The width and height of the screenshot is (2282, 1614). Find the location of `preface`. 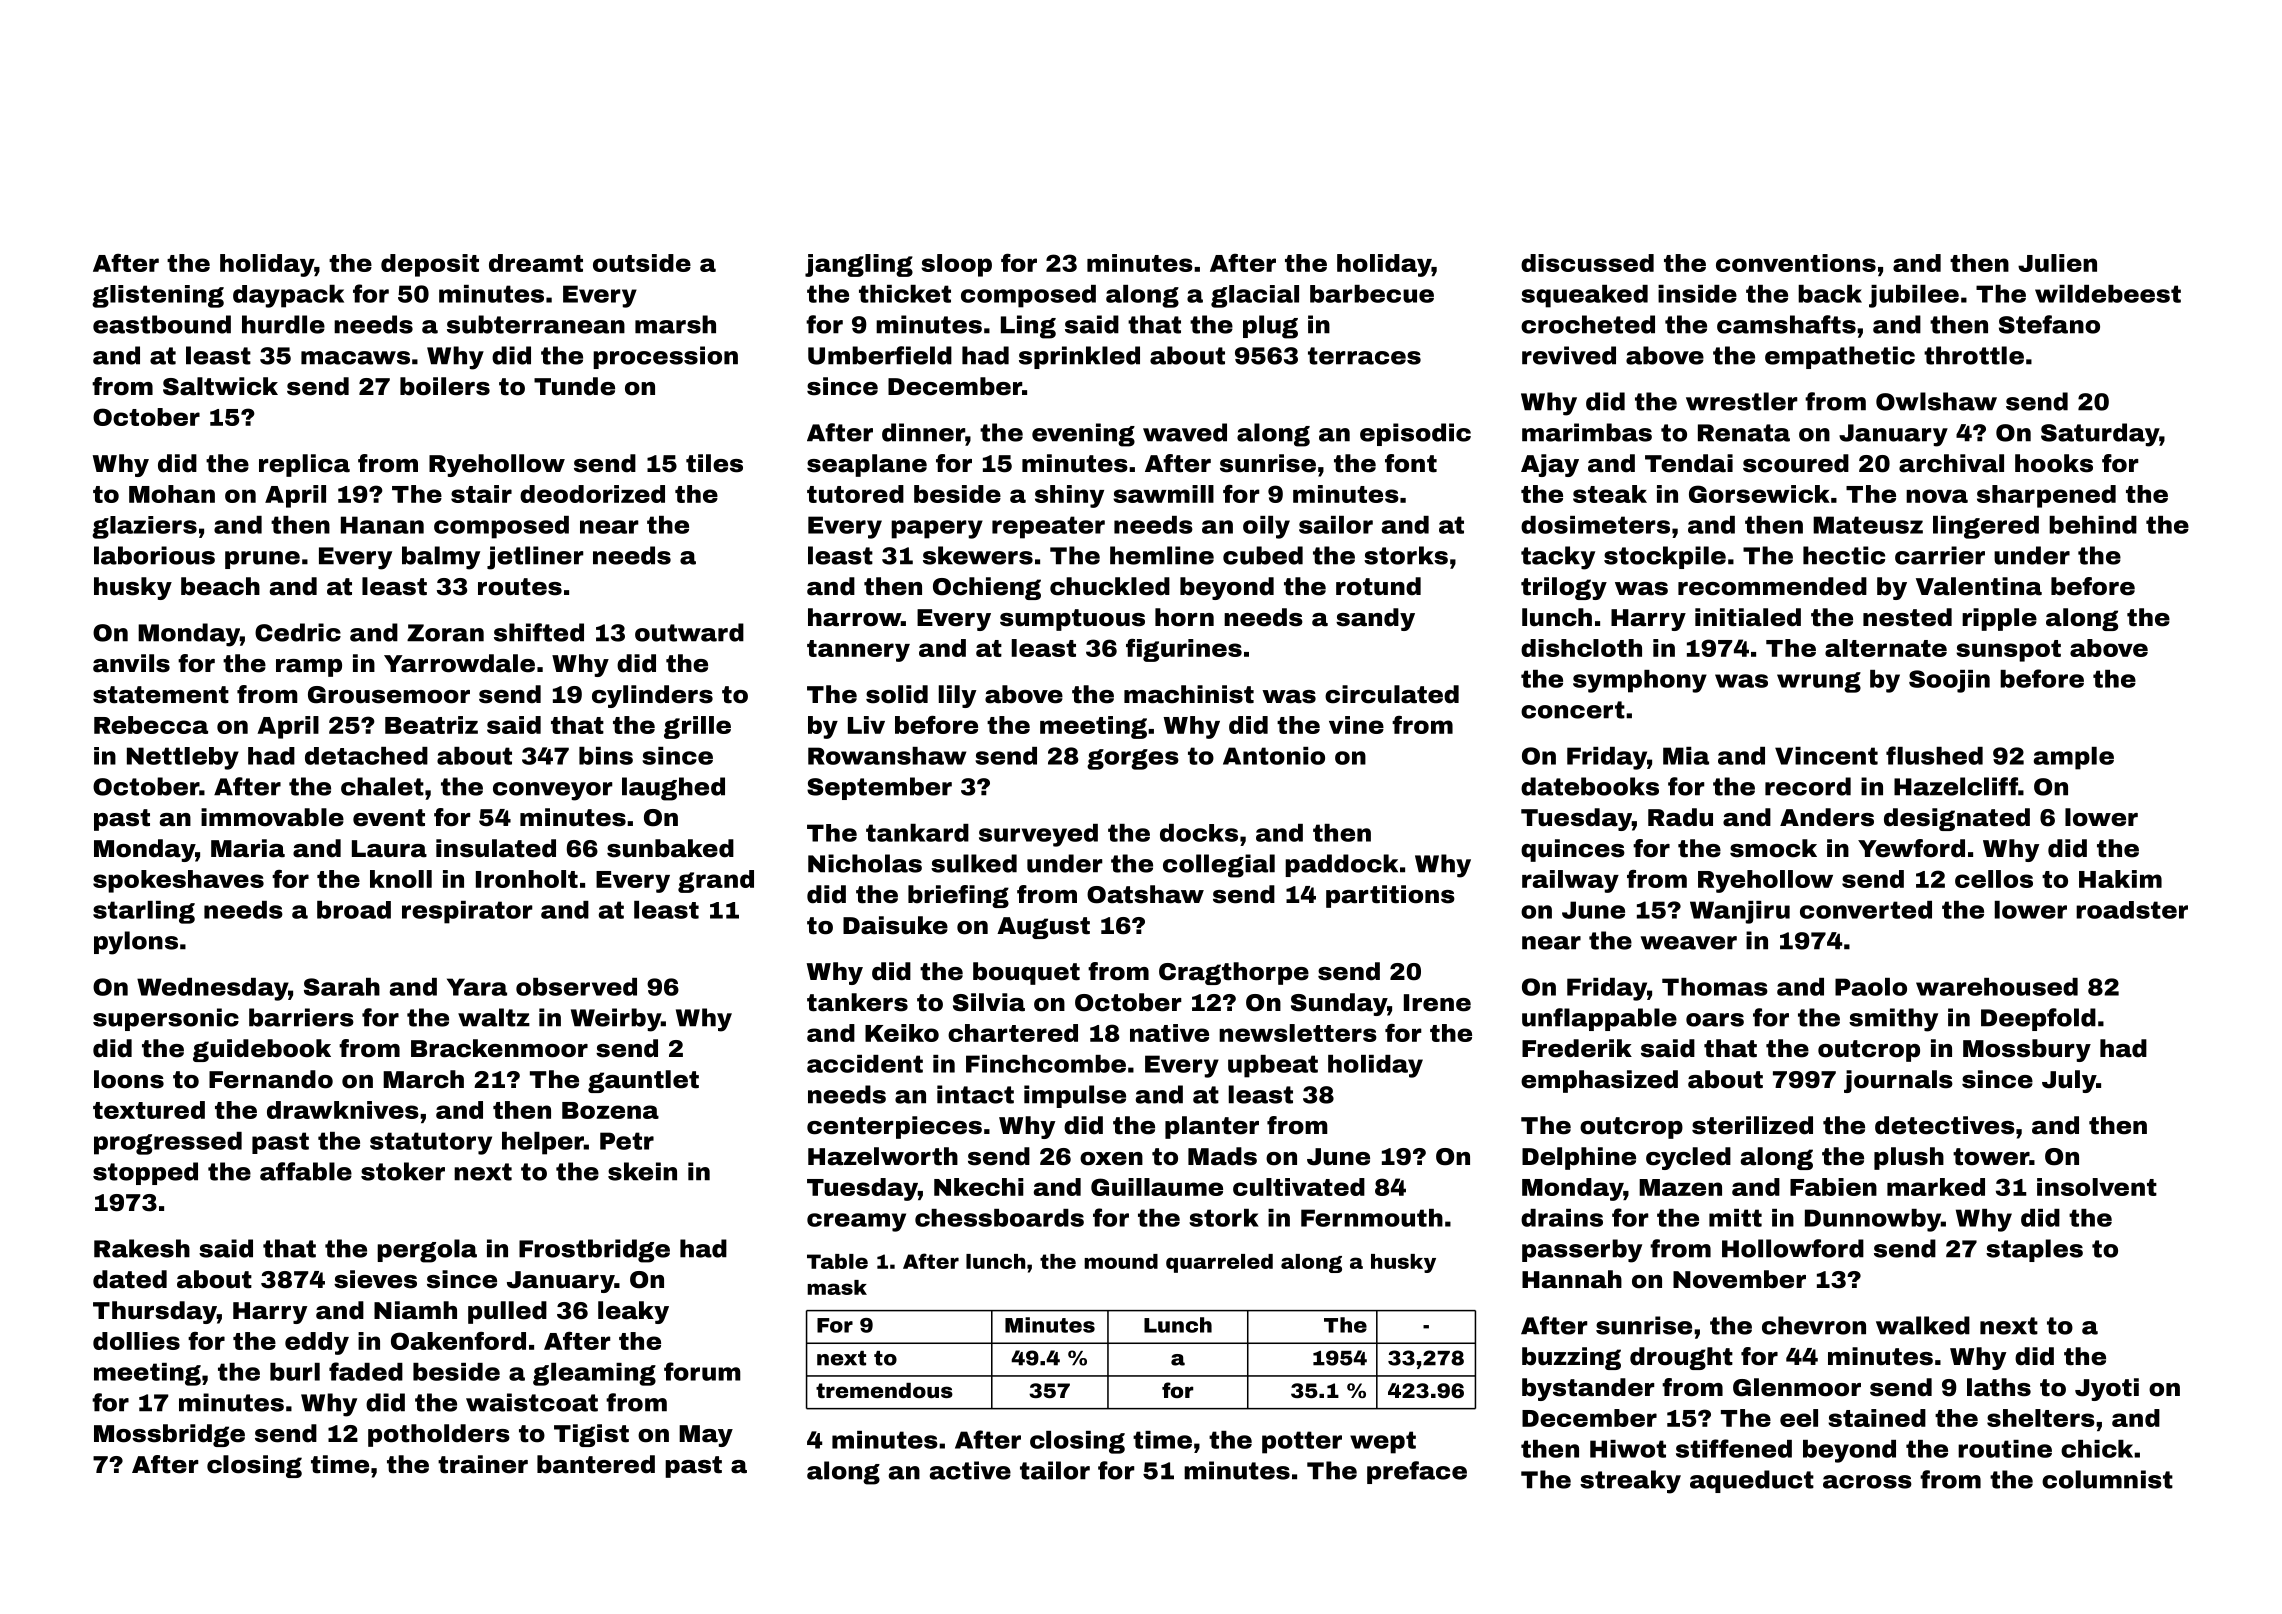

preface is located at coordinates (1417, 1472).
